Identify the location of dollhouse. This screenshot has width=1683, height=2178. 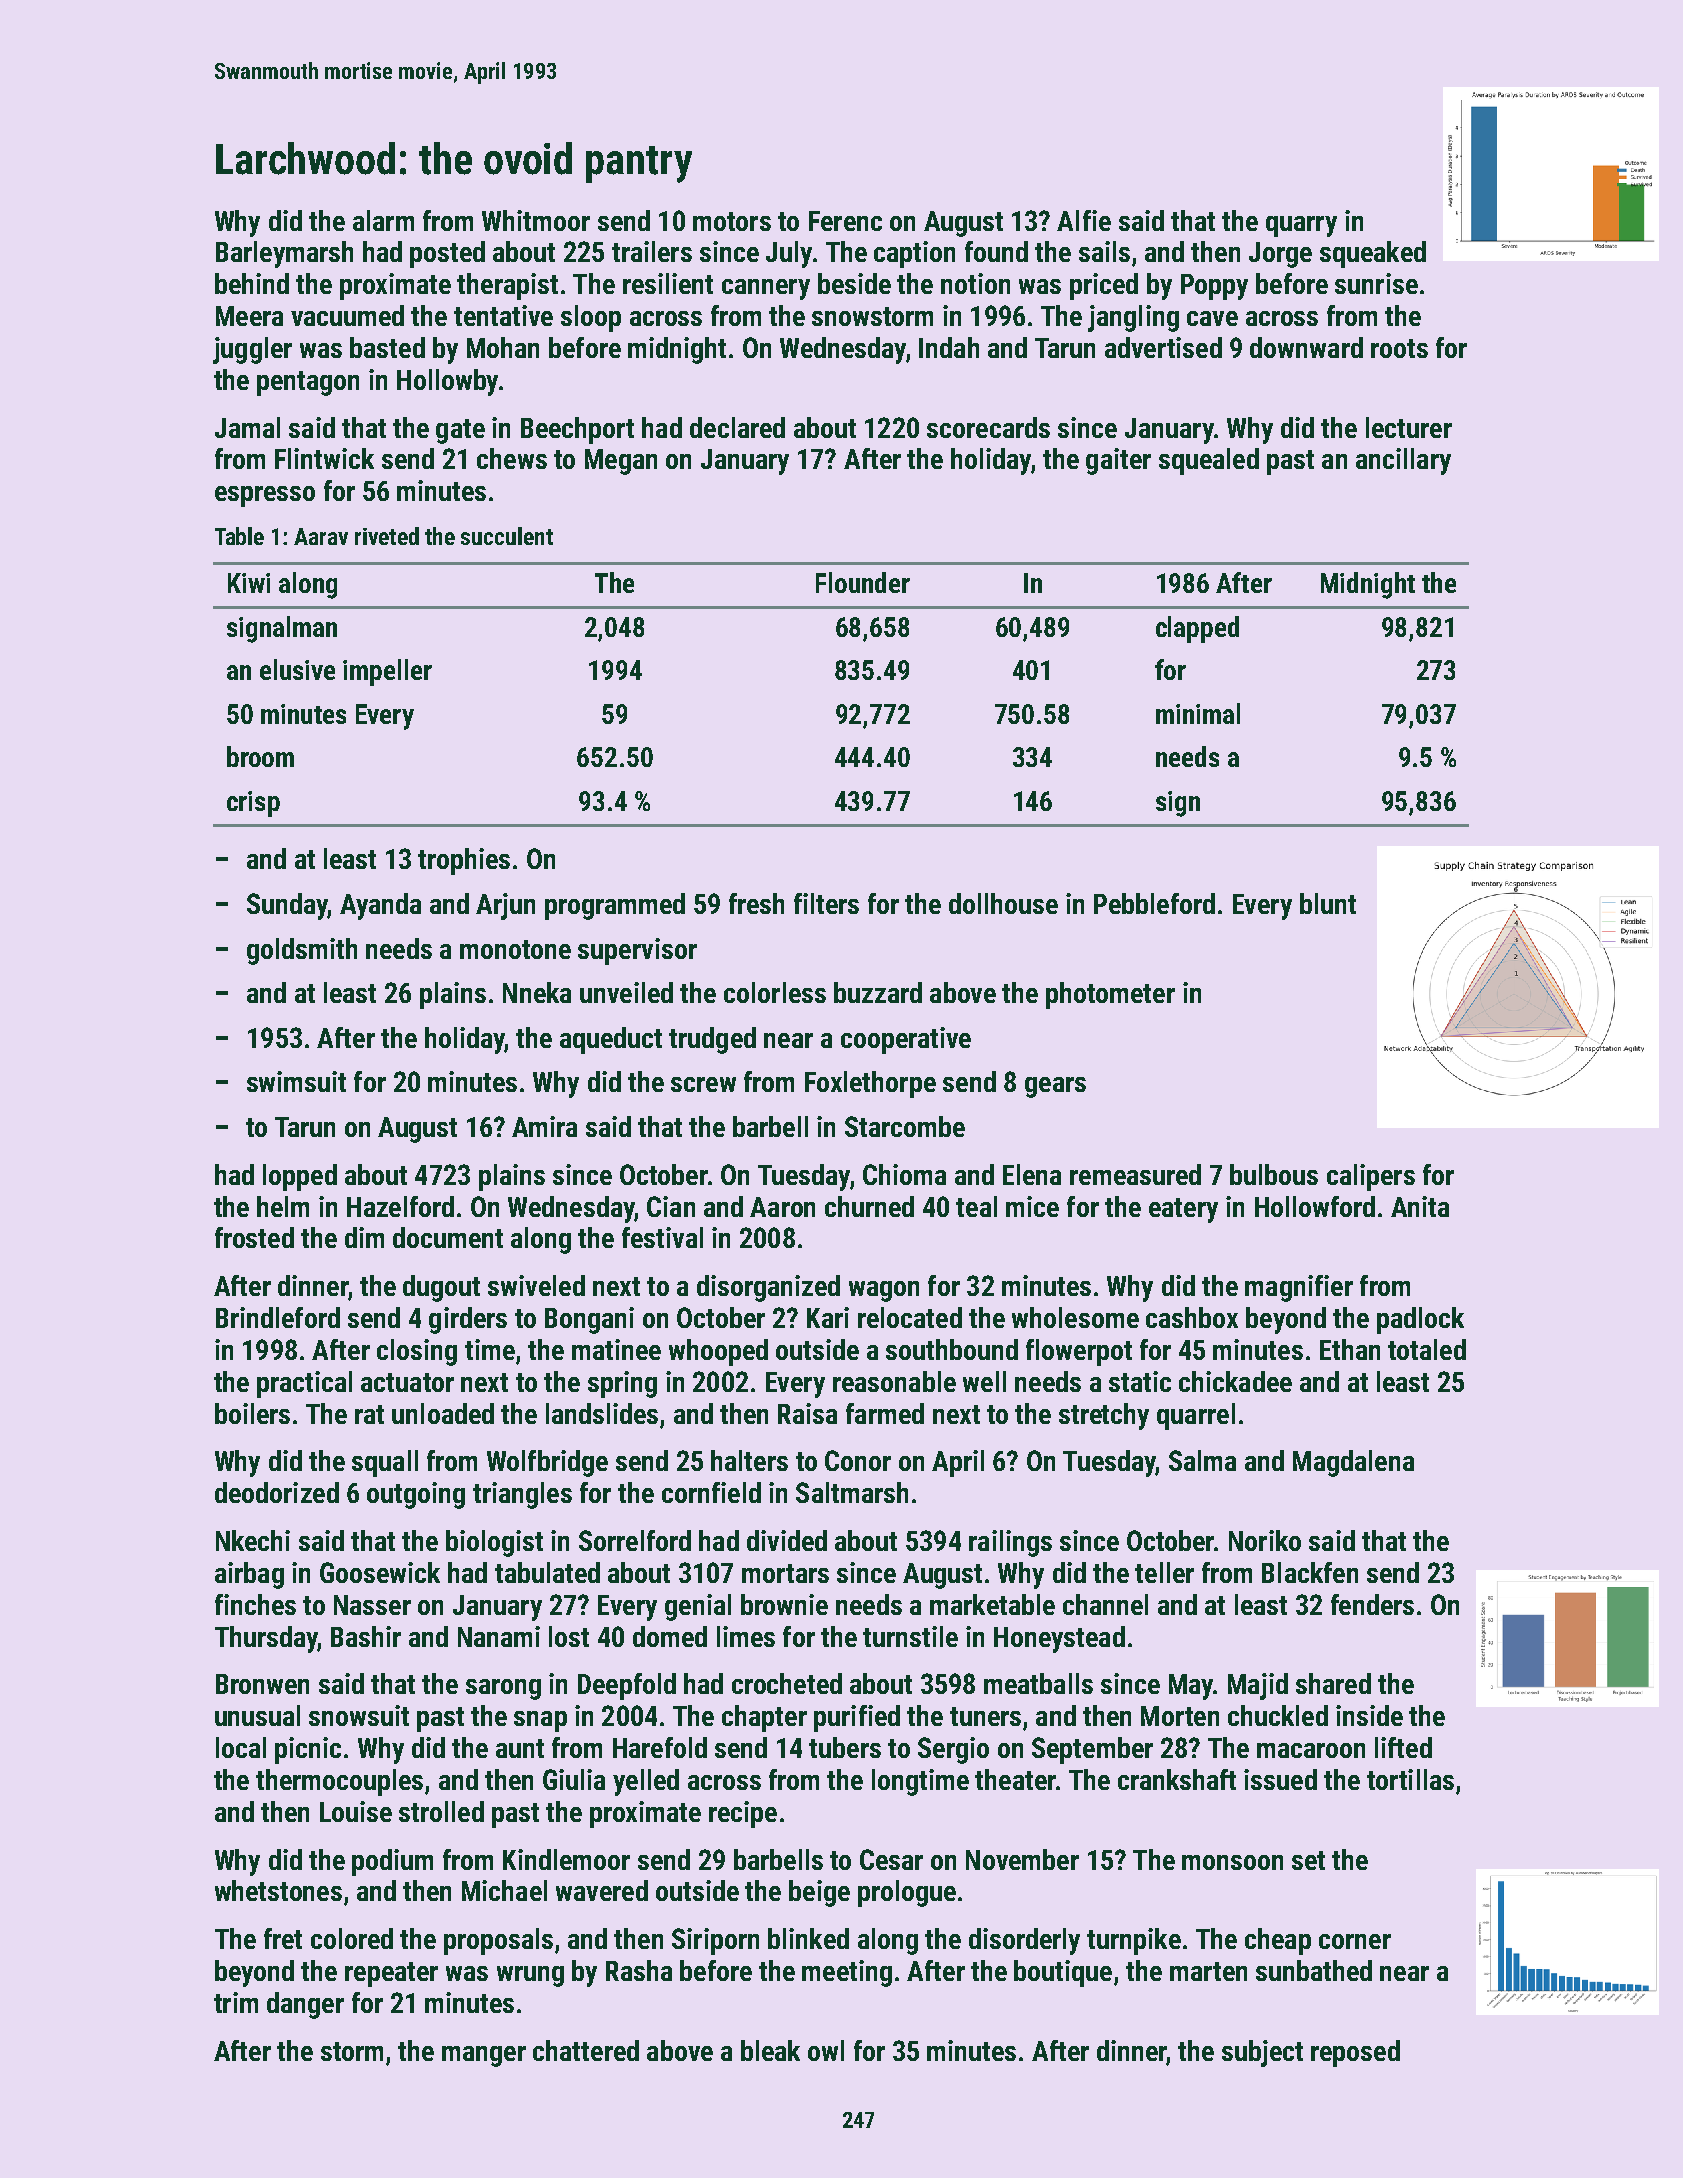
(1003, 903).
